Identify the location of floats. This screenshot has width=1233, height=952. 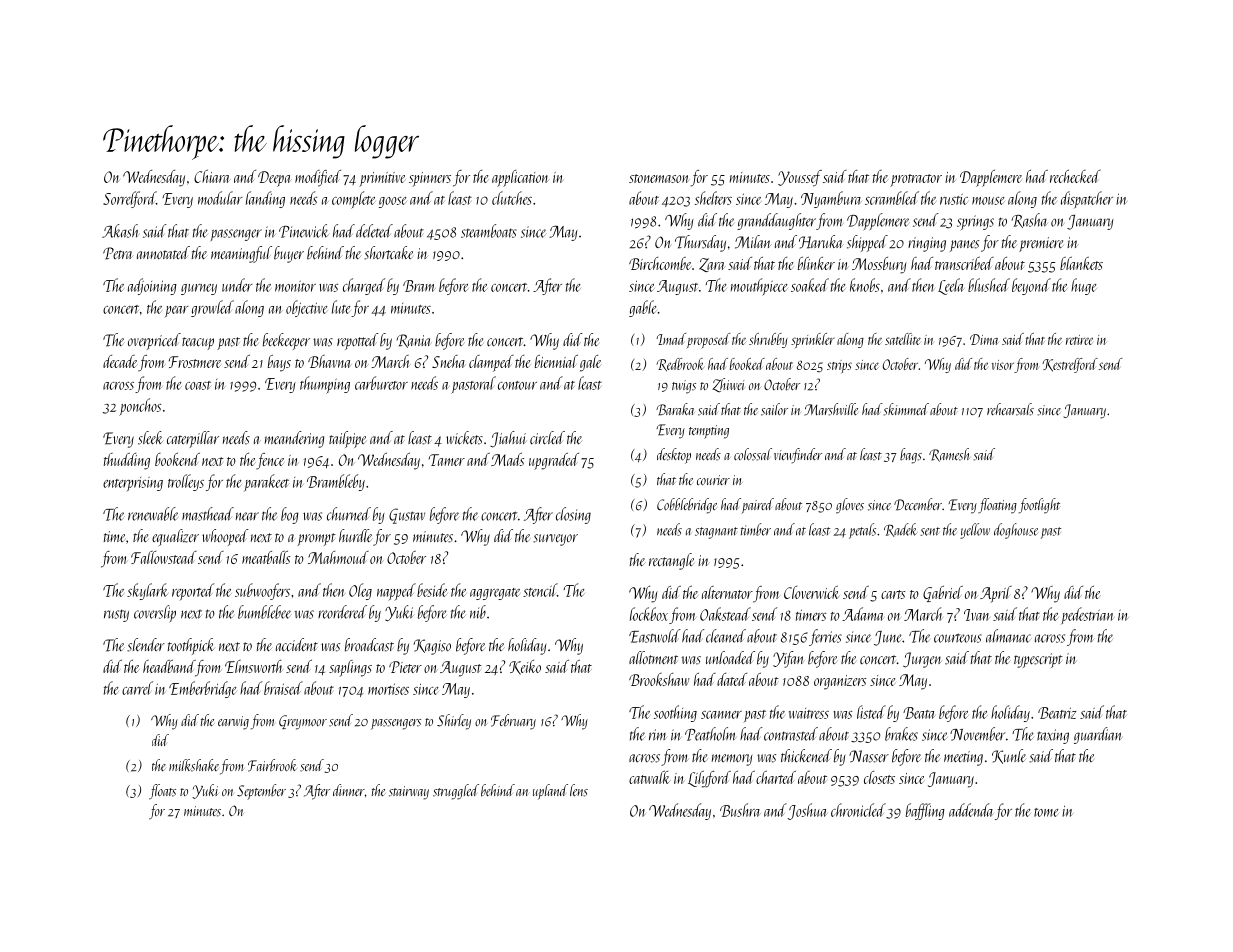
(162, 792).
